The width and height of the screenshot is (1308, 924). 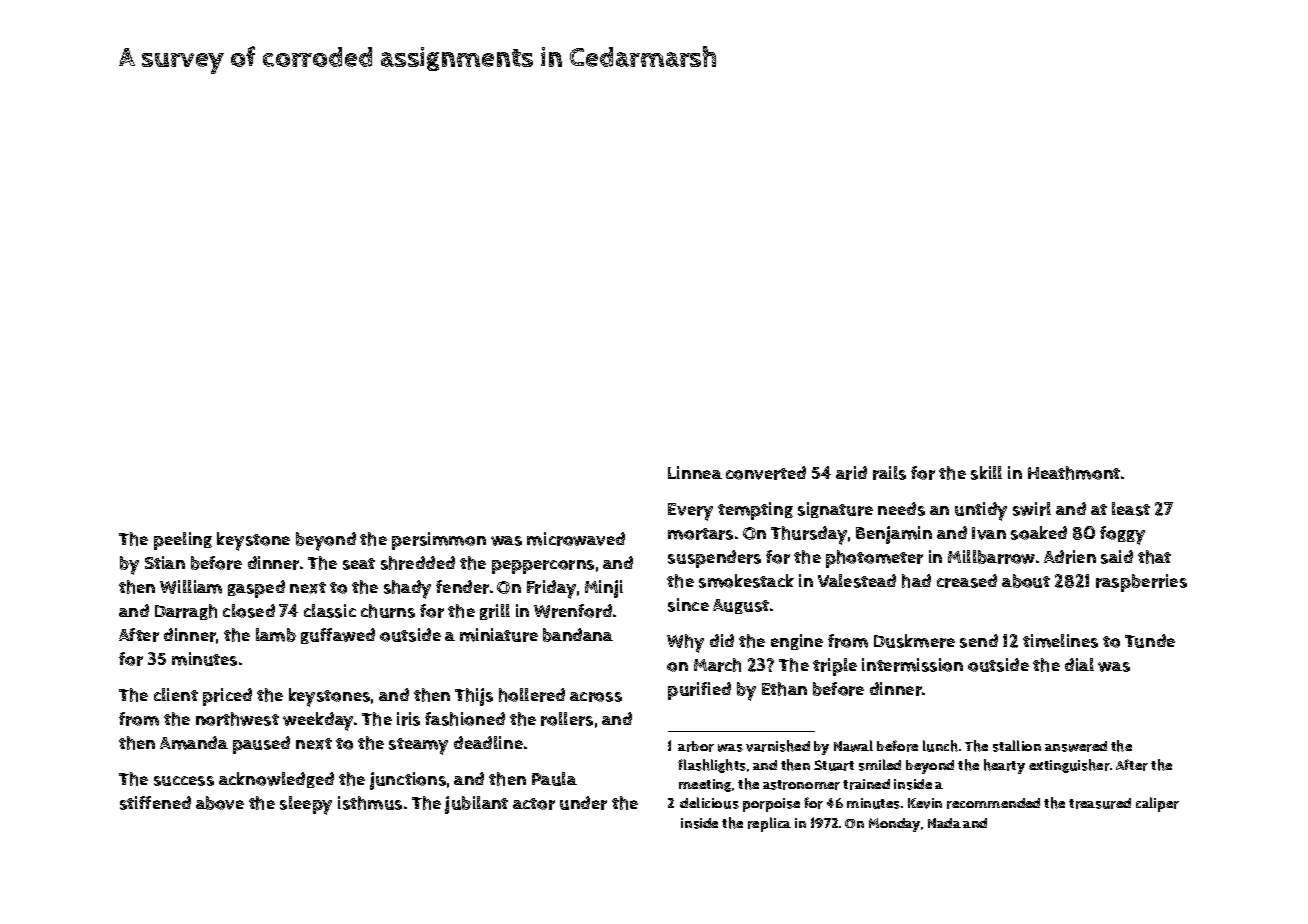 I want to click on Heathmont, so click(x=1074, y=473).
